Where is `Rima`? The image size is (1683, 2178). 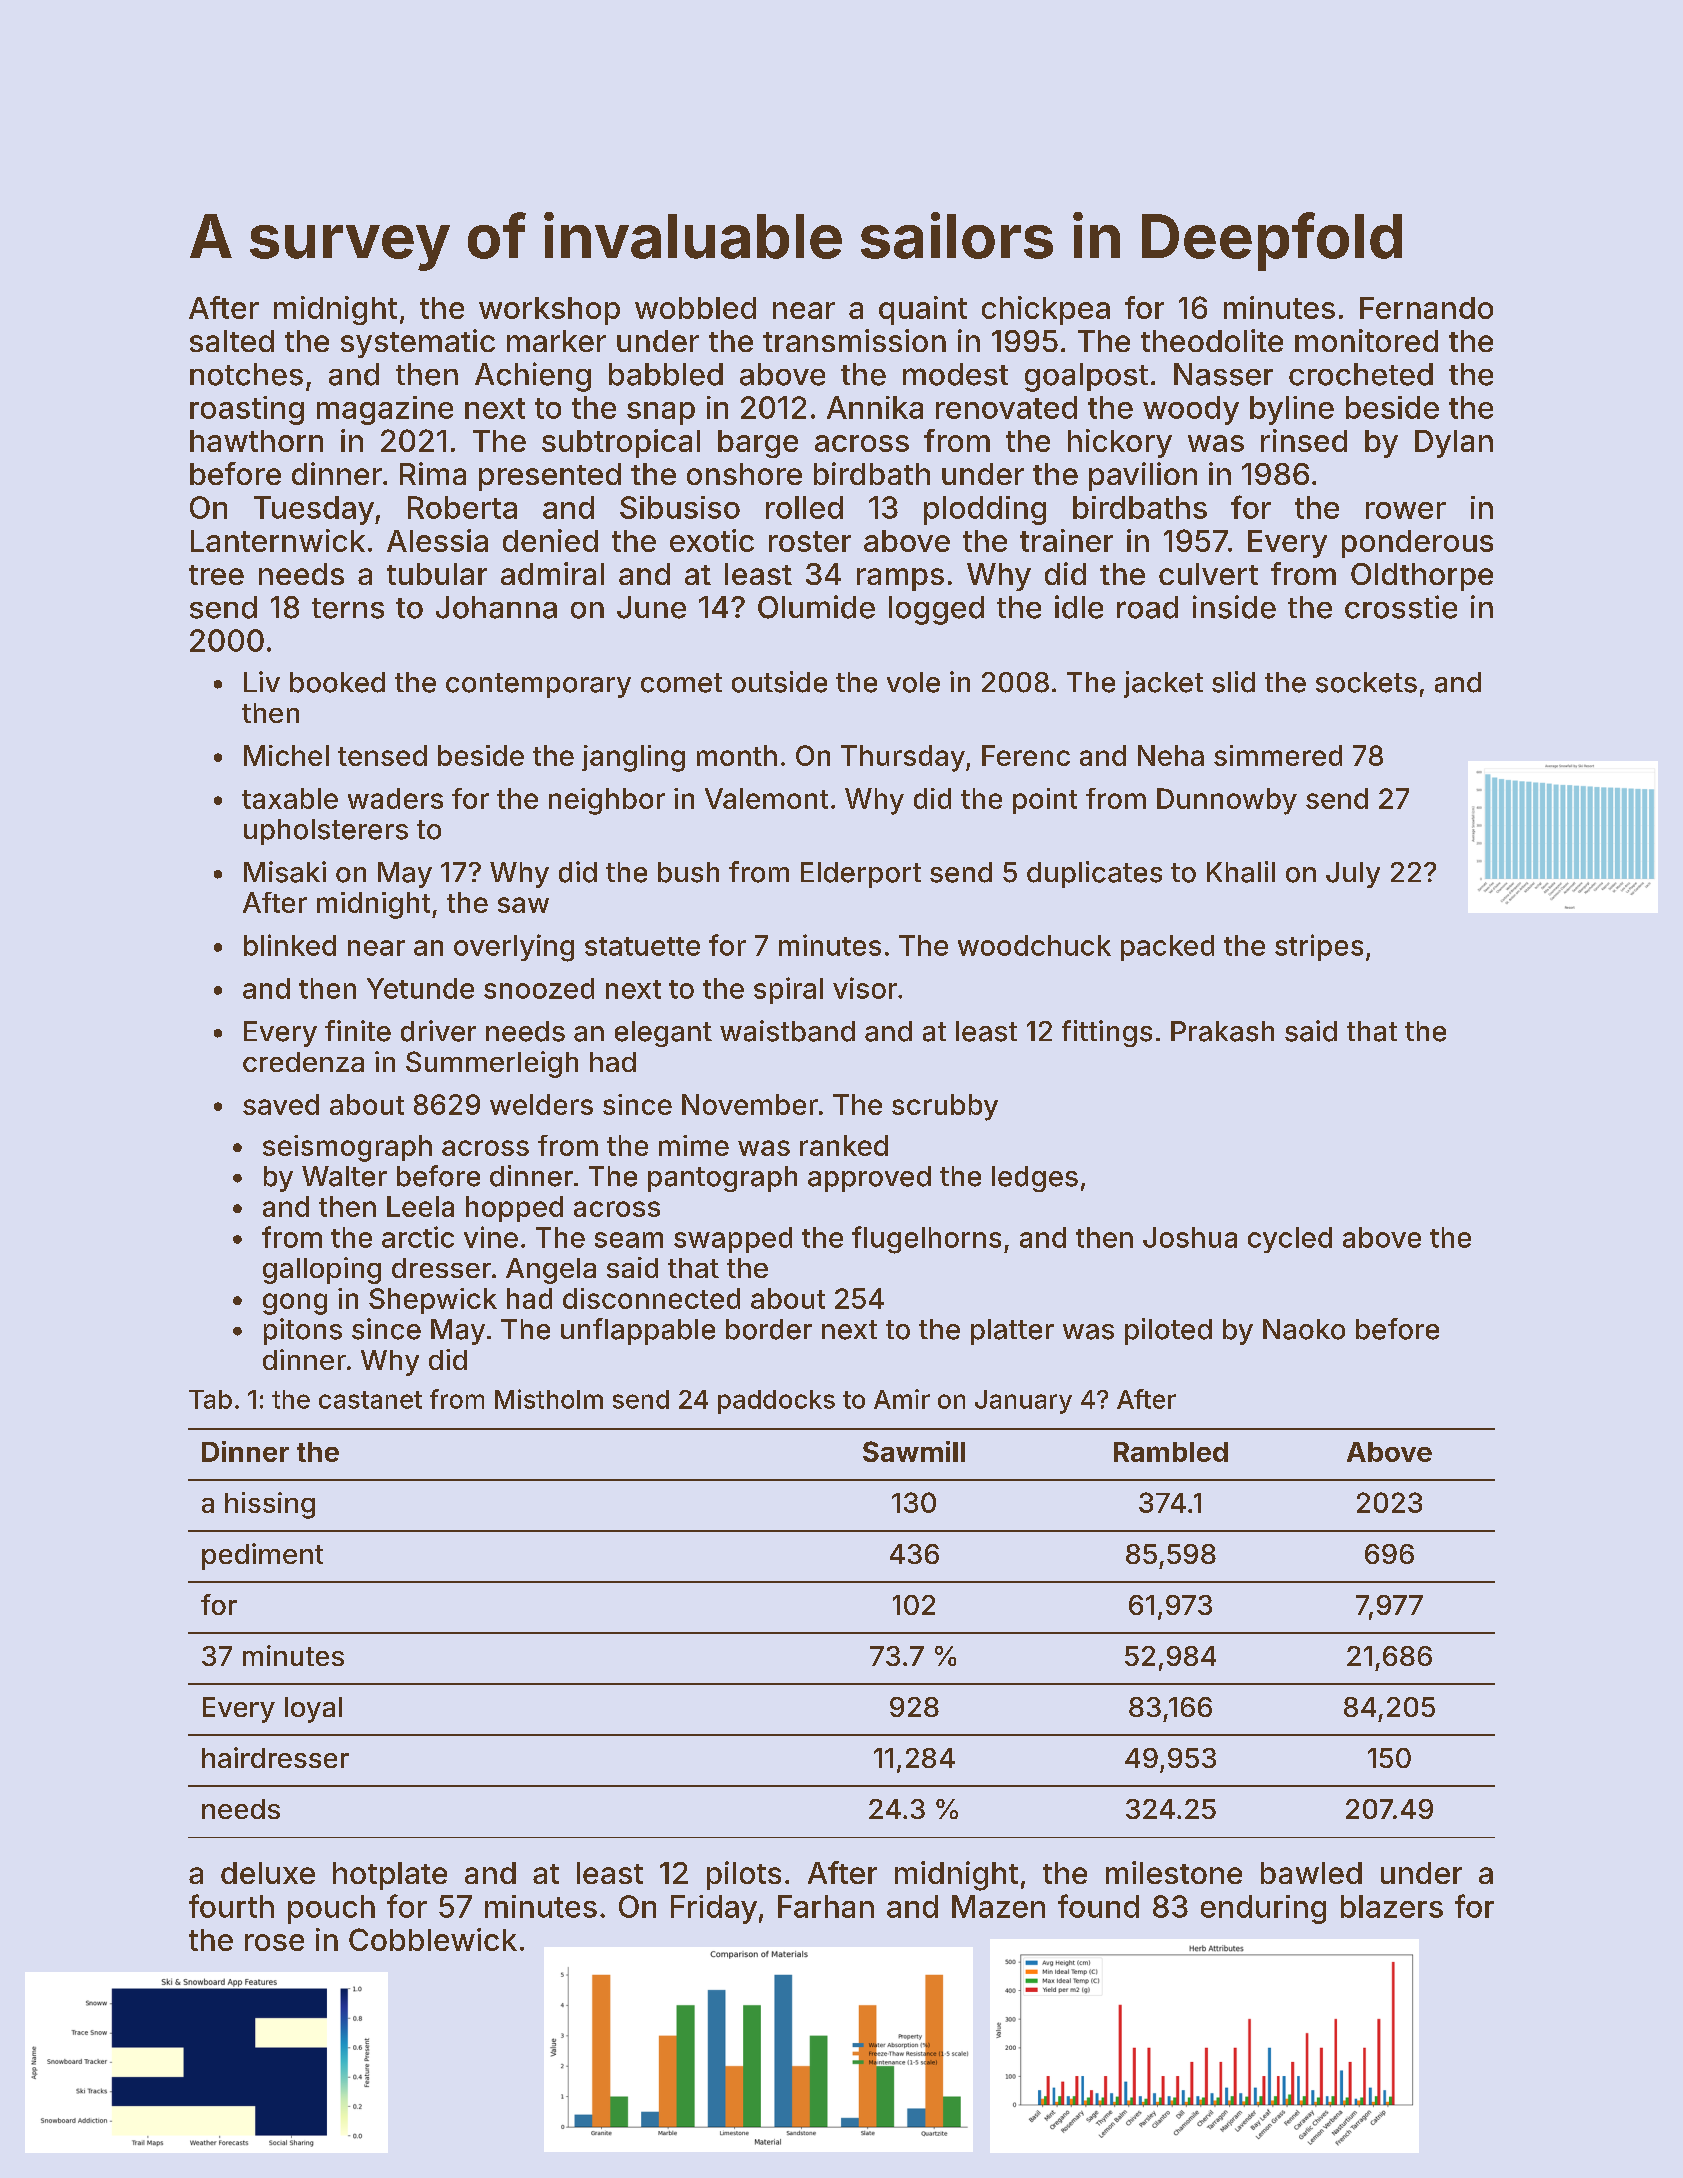 Rima is located at coordinates (433, 473).
